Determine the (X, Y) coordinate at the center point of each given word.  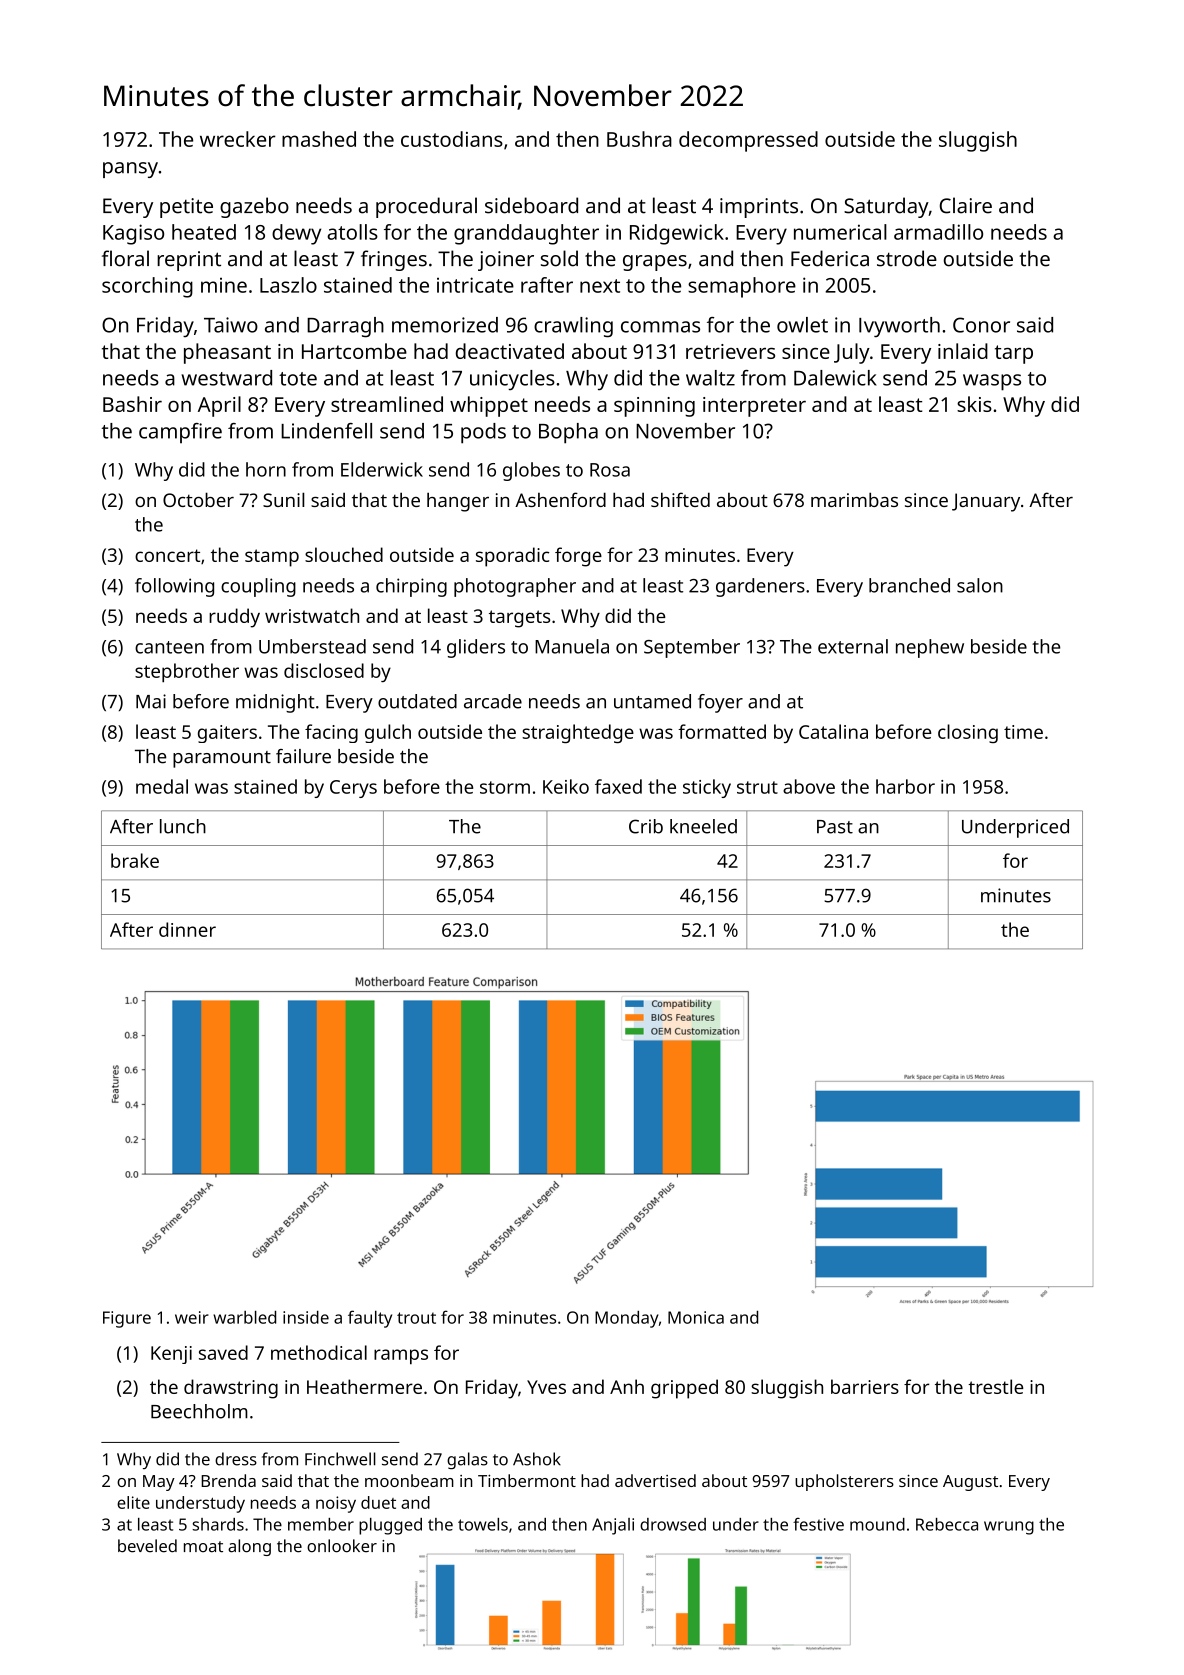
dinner (187, 929)
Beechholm (199, 1411)
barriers (865, 1386)
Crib (646, 826)
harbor (905, 786)
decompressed (748, 141)
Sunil (283, 499)
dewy (296, 234)
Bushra (639, 139)
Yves (546, 1387)
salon (980, 585)
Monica (696, 1317)
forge (578, 557)
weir (192, 1317)
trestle (995, 1386)
